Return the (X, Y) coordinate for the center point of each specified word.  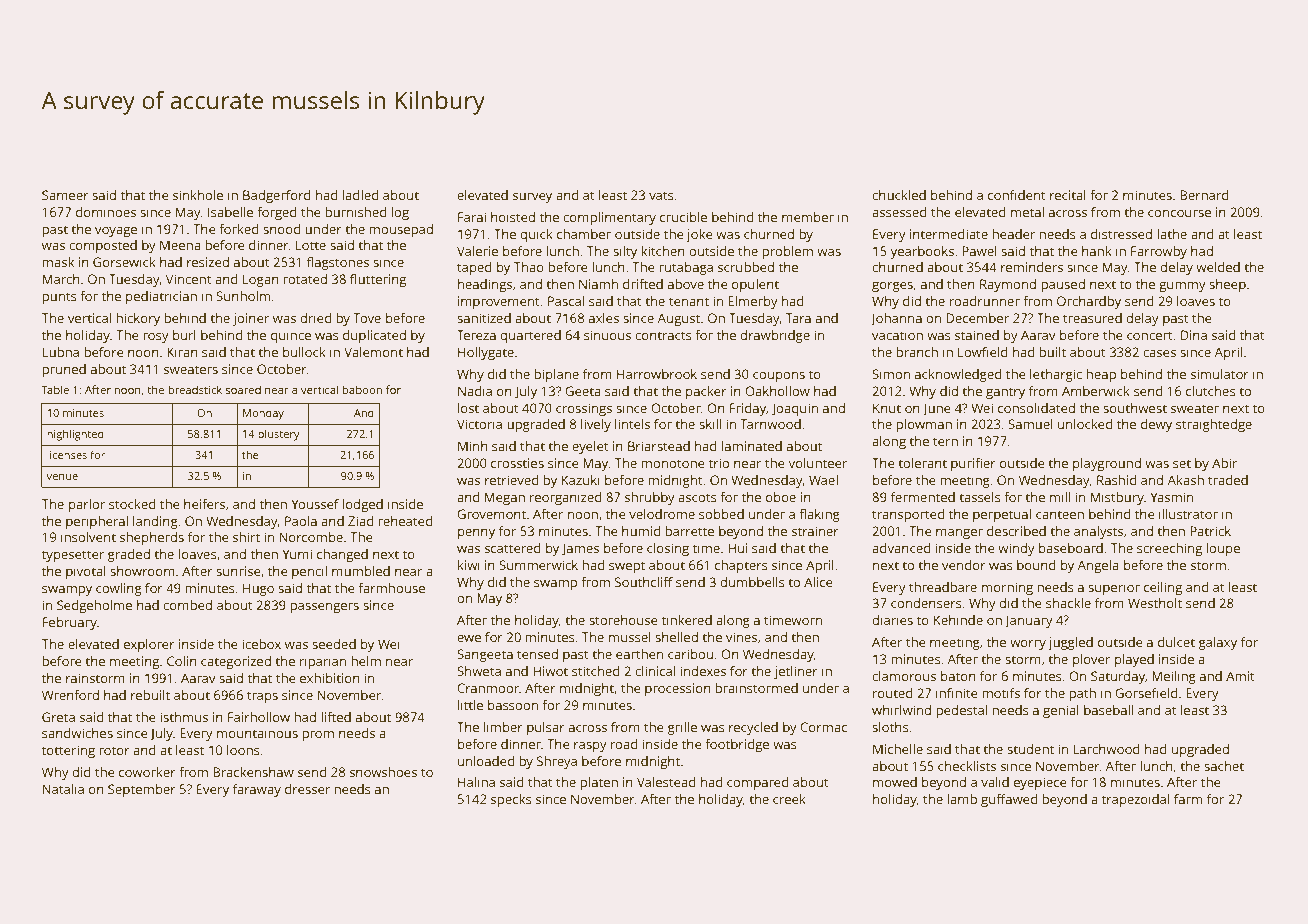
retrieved (512, 480)
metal (1027, 212)
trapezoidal (1135, 800)
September (142, 790)
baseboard (1071, 548)
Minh (473, 446)
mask (58, 262)
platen (599, 783)
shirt (246, 537)
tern (945, 441)
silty (625, 252)
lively (596, 425)
